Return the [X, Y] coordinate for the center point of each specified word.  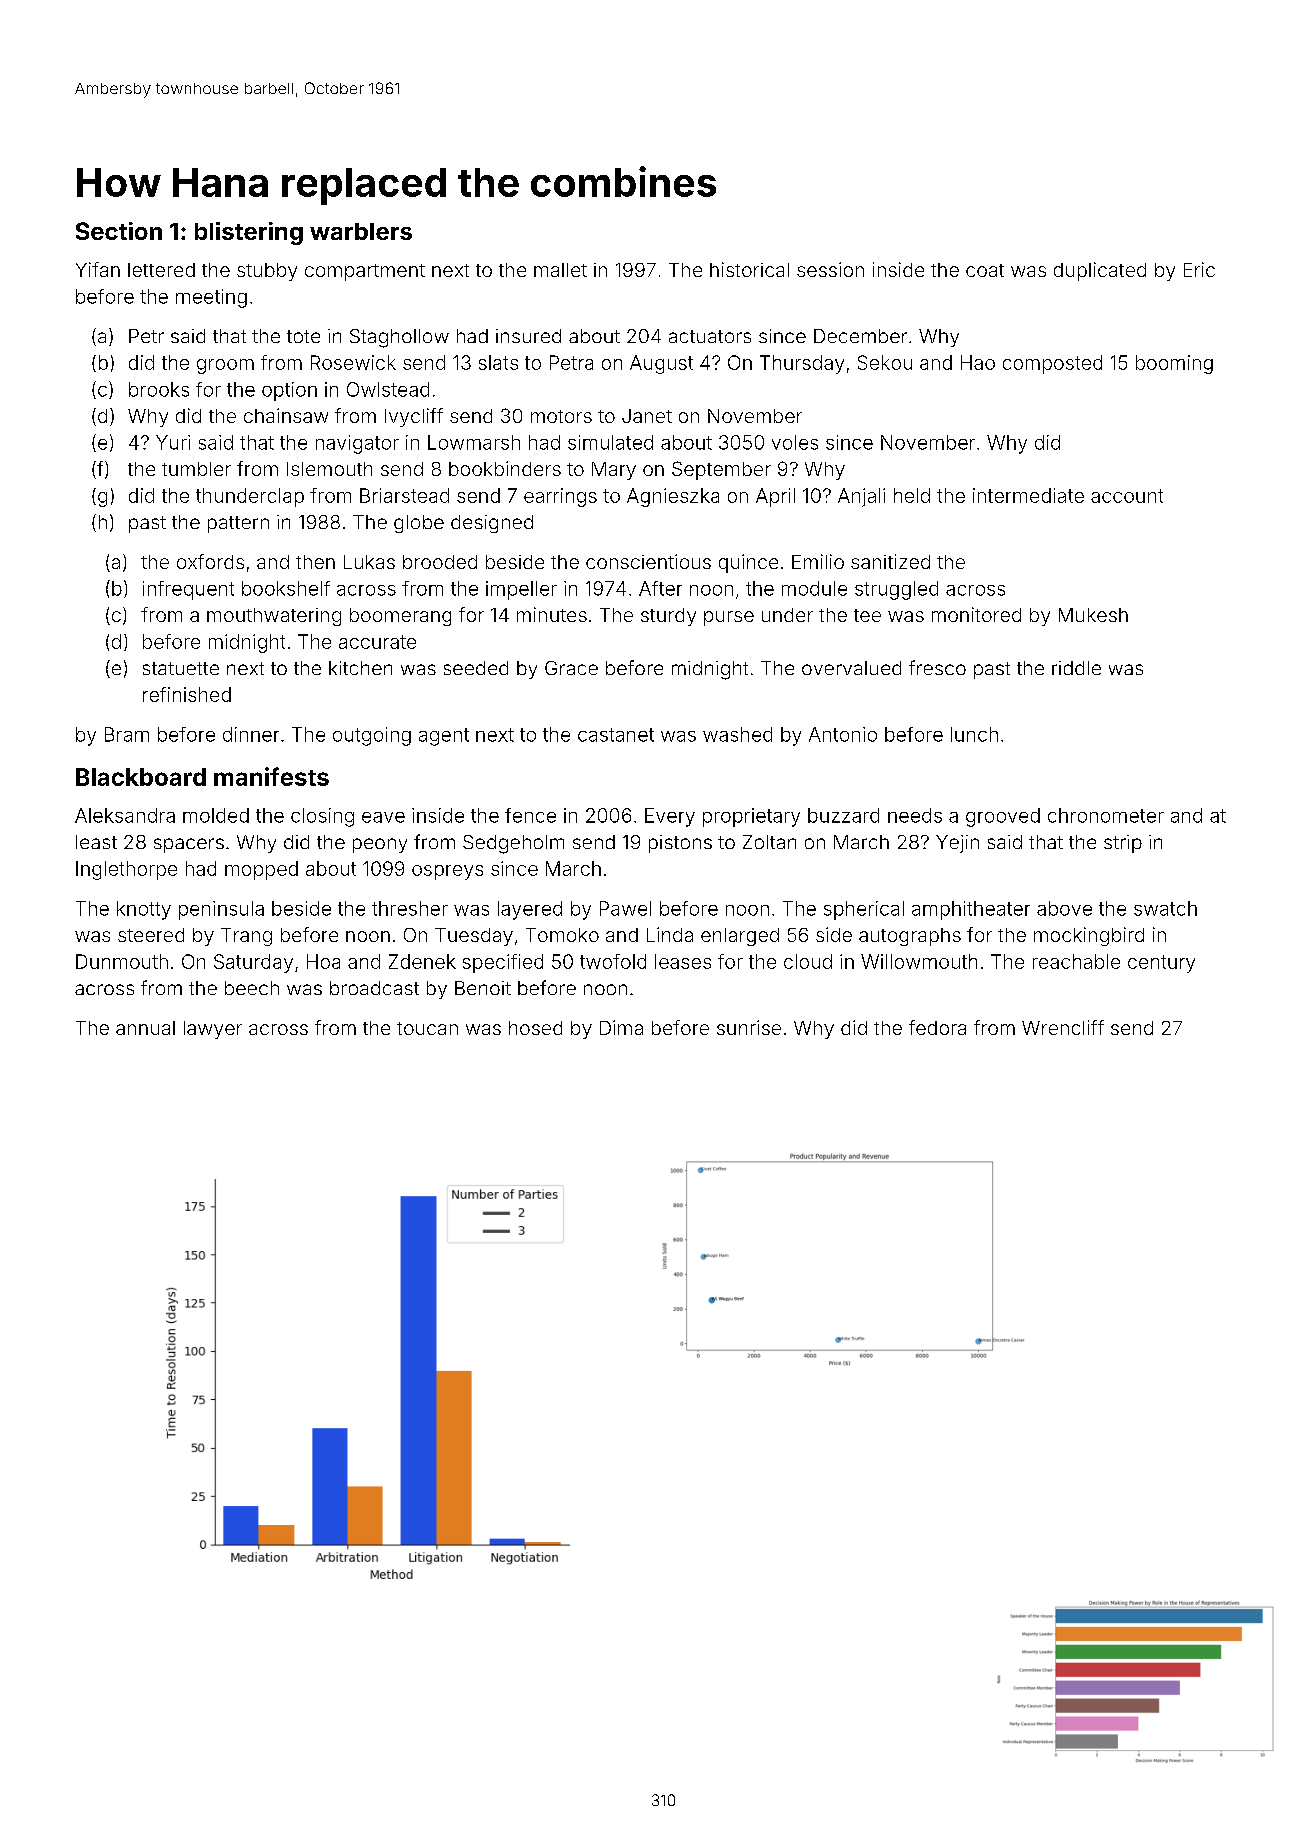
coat [985, 270]
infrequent [188, 590]
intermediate [1028, 495]
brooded [440, 562]
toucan [427, 1028]
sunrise [749, 1027]
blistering [249, 233]
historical [749, 269]
